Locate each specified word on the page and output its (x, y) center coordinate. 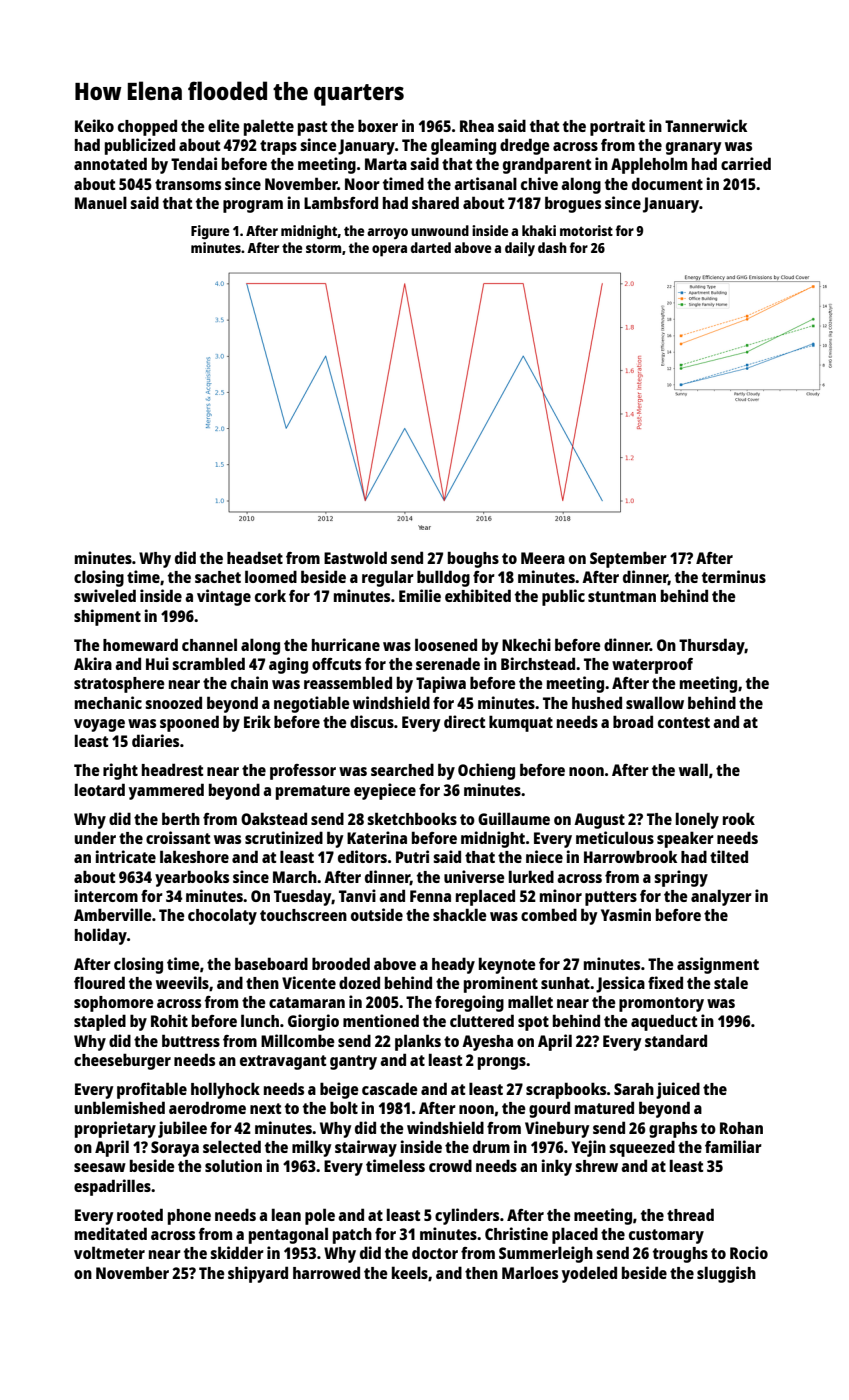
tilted (729, 856)
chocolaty (222, 916)
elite (224, 125)
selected (232, 1146)
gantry (353, 1062)
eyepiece (385, 791)
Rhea (477, 126)
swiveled (105, 595)
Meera (543, 558)
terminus (734, 576)
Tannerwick (706, 125)
